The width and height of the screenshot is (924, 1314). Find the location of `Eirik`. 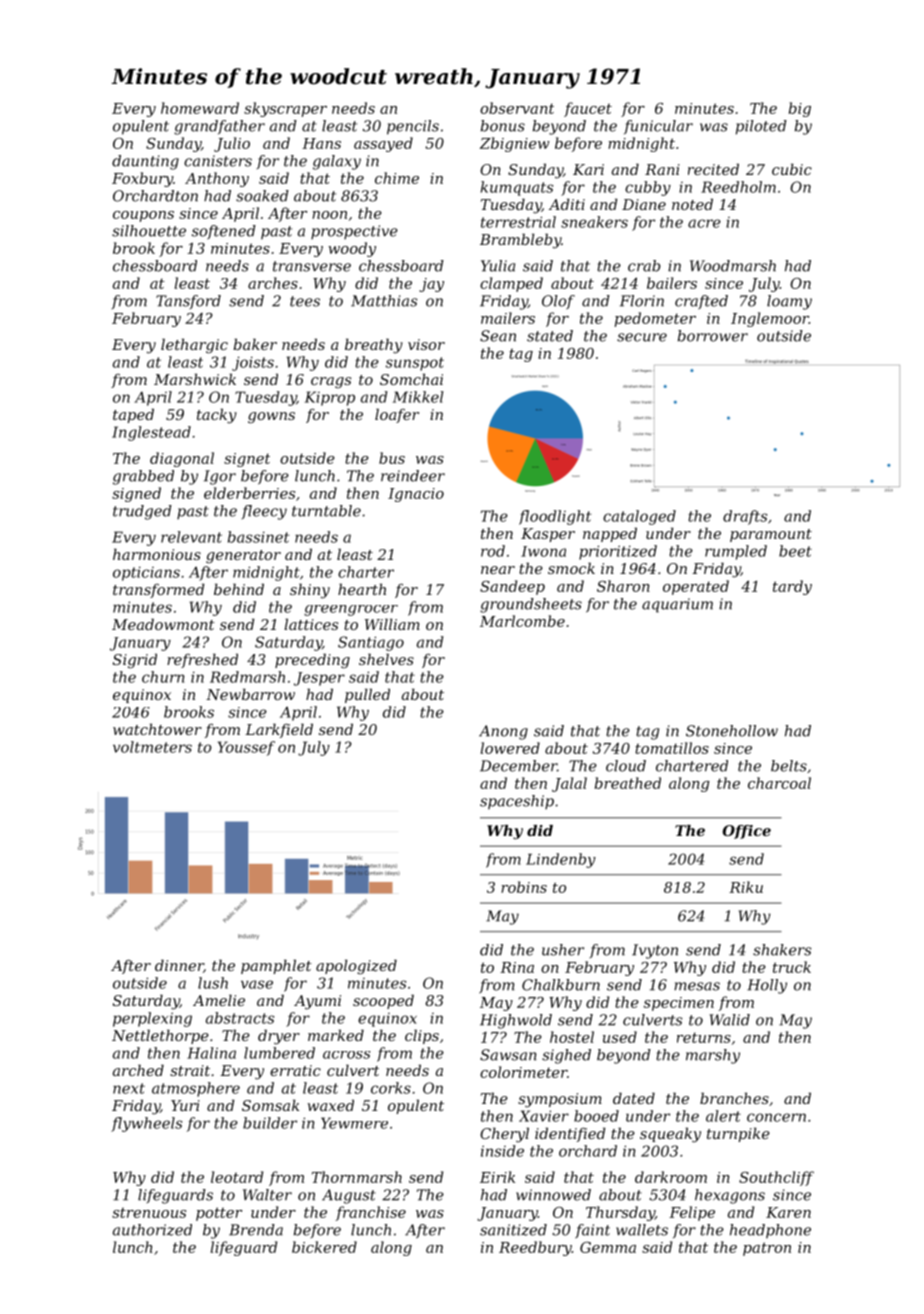

Eirik is located at coordinates (497, 1177).
